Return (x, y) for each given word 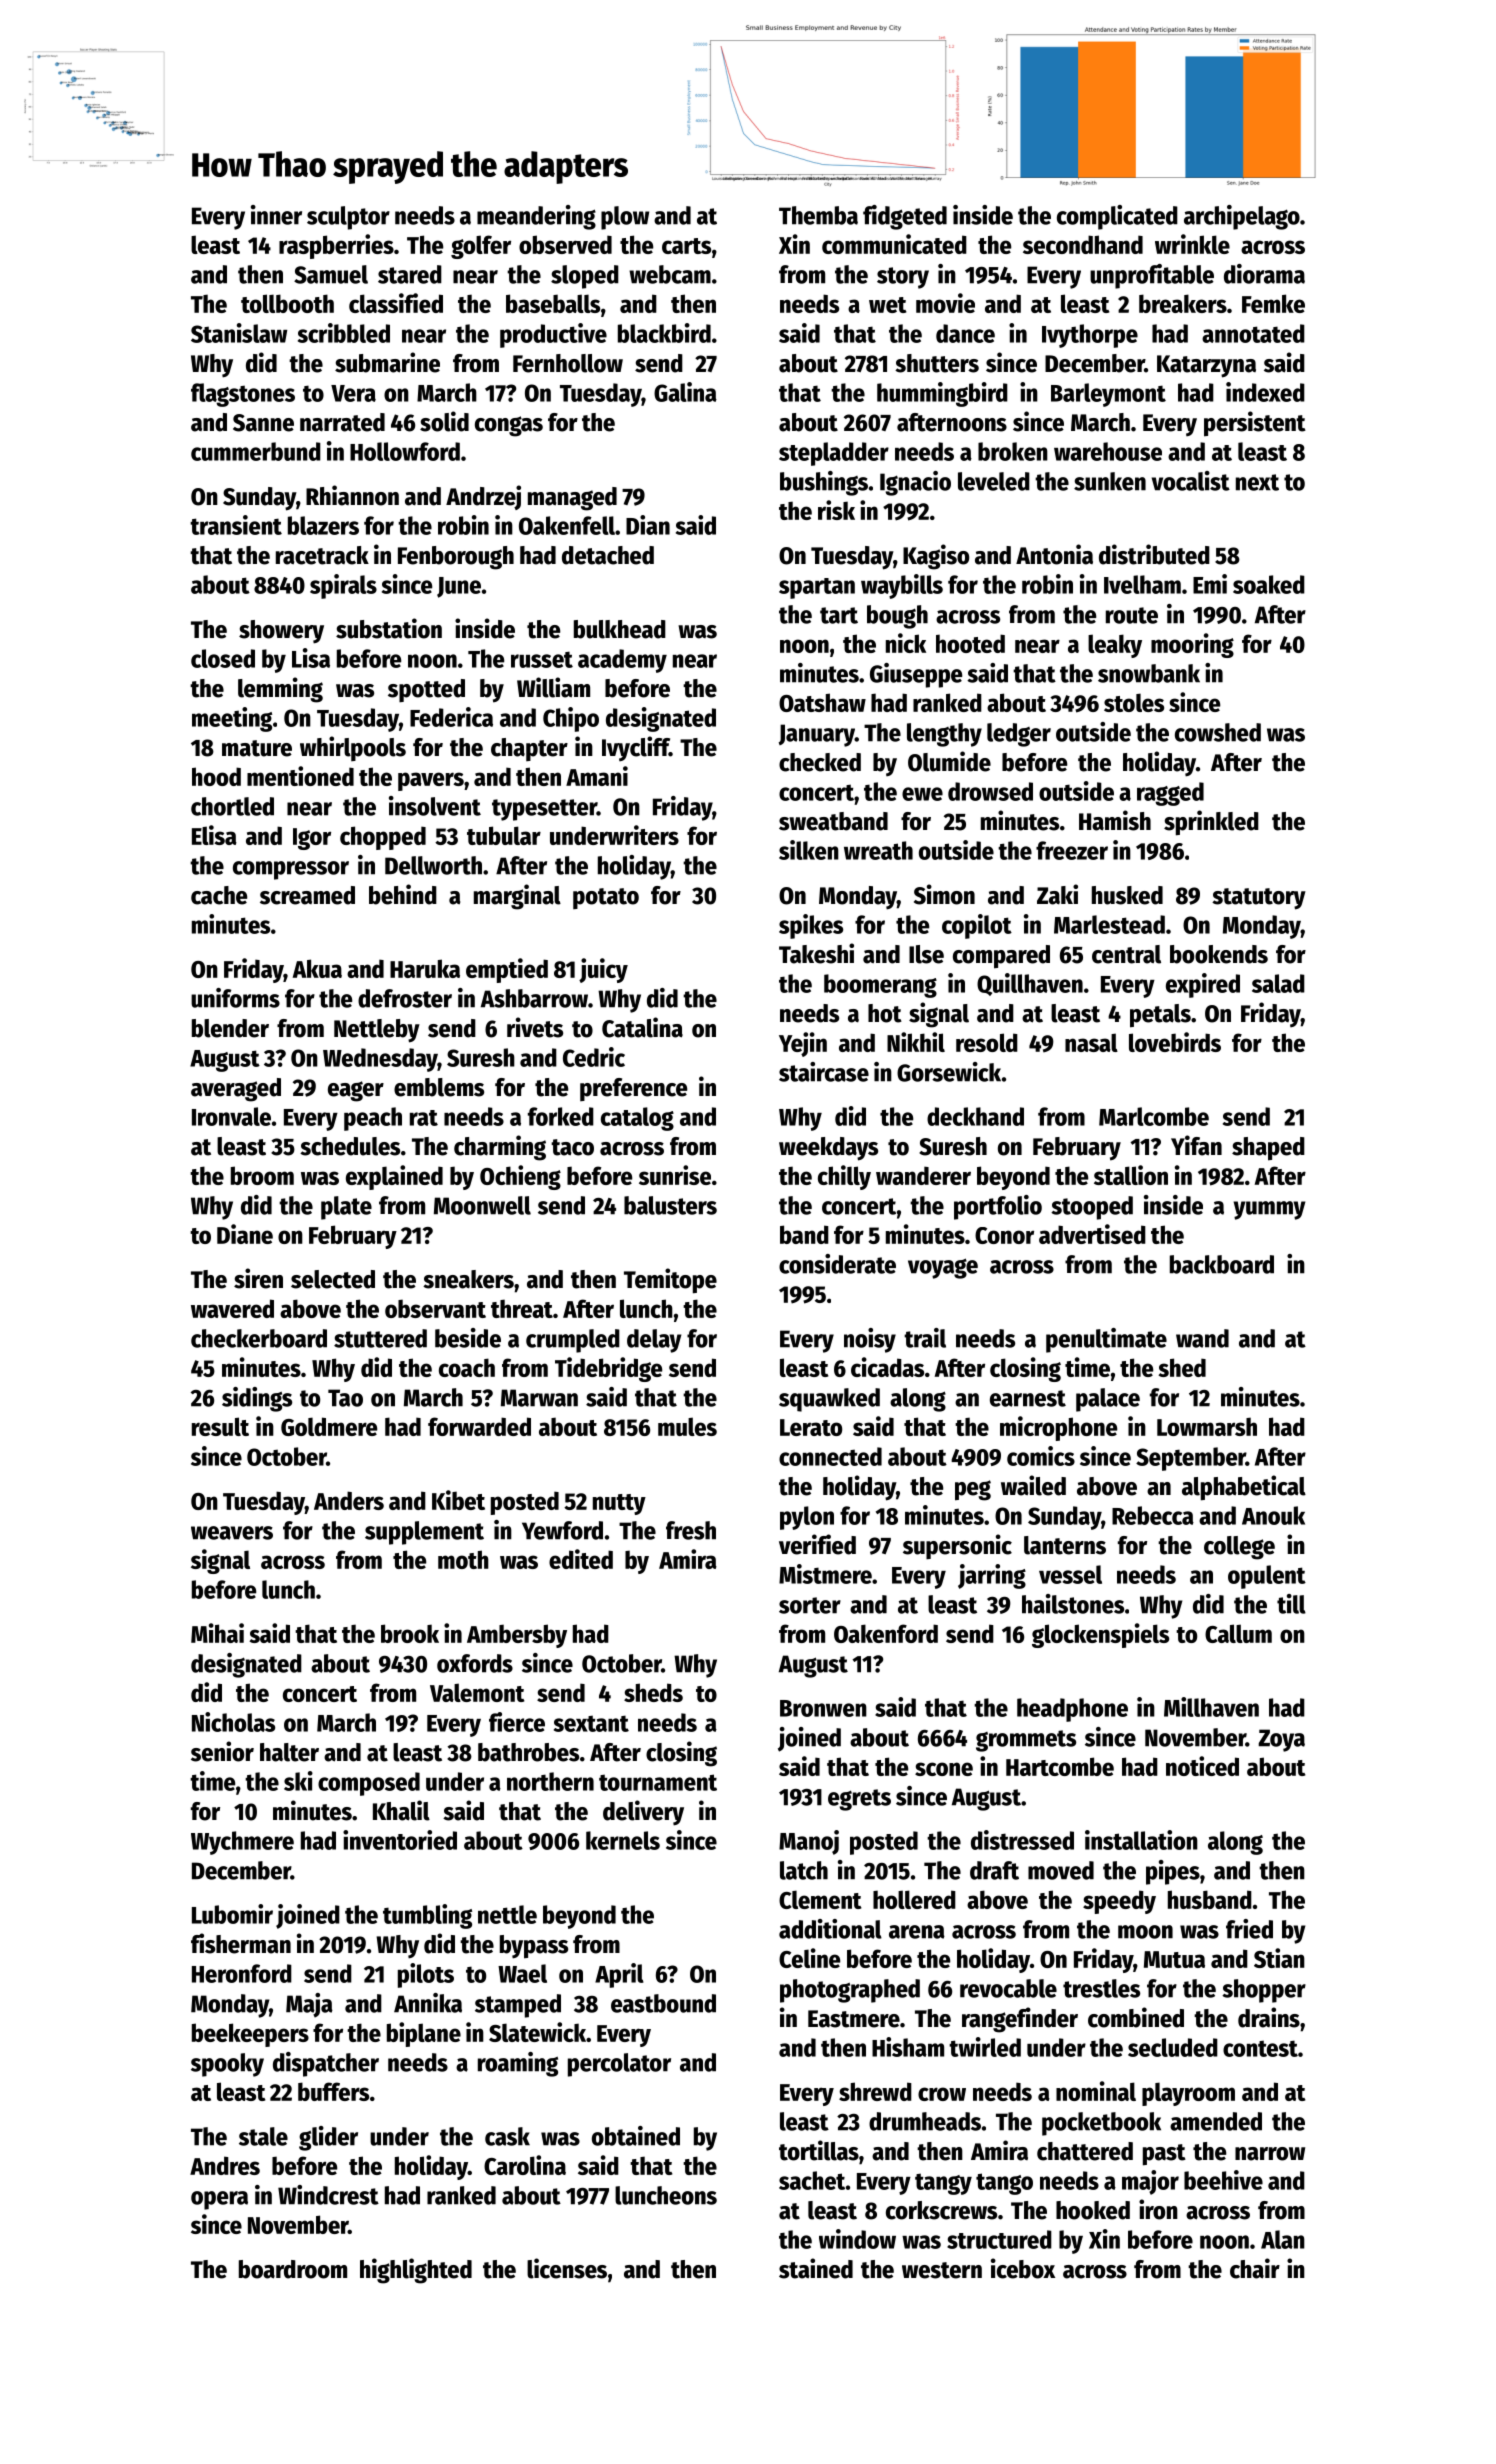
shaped (1268, 1149)
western (942, 2270)
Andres (225, 2165)
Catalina (642, 1027)
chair (1255, 2268)
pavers (431, 781)
